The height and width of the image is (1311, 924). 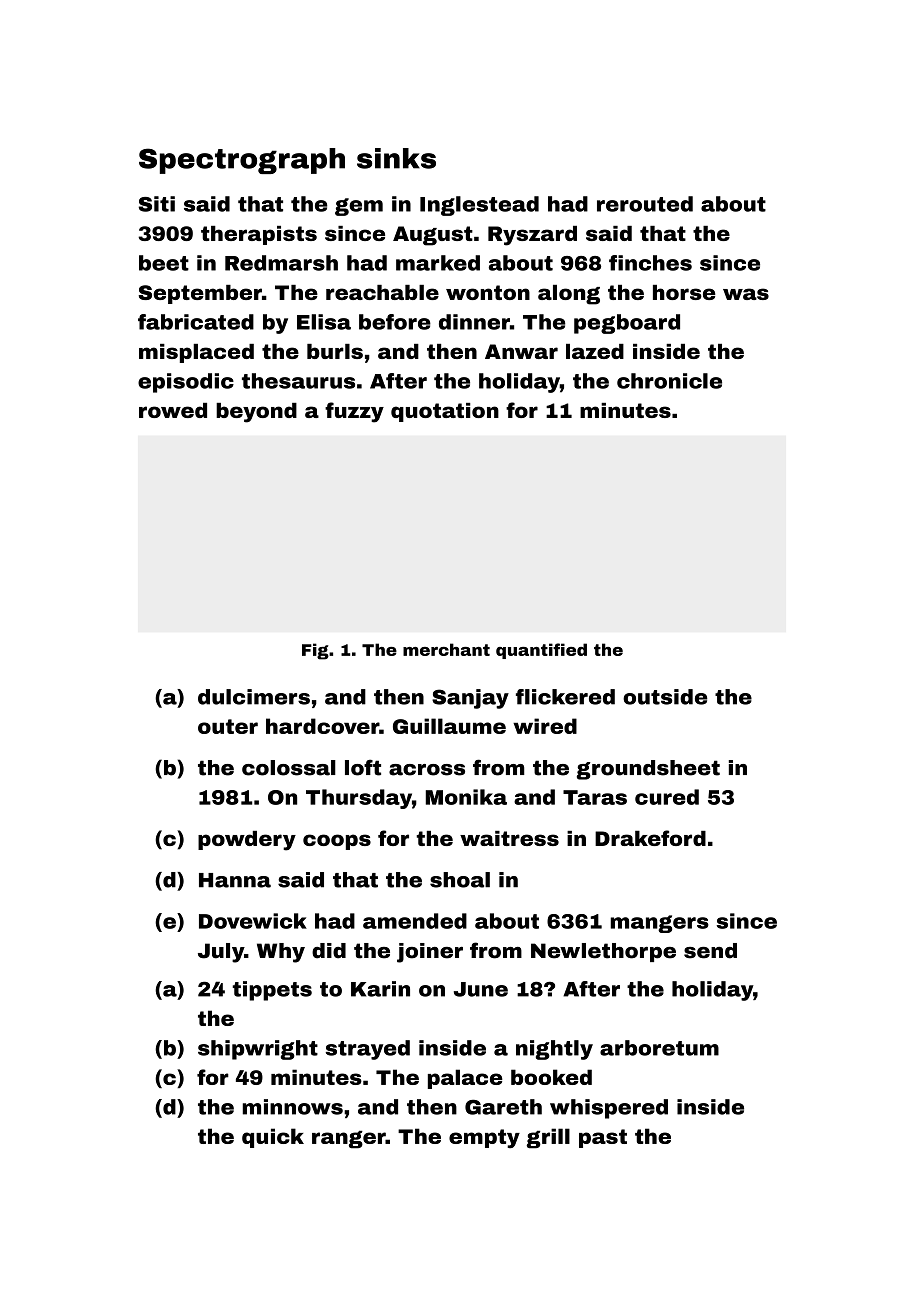 What do you see at coordinates (669, 381) in the image?
I see `chronicle` at bounding box center [669, 381].
